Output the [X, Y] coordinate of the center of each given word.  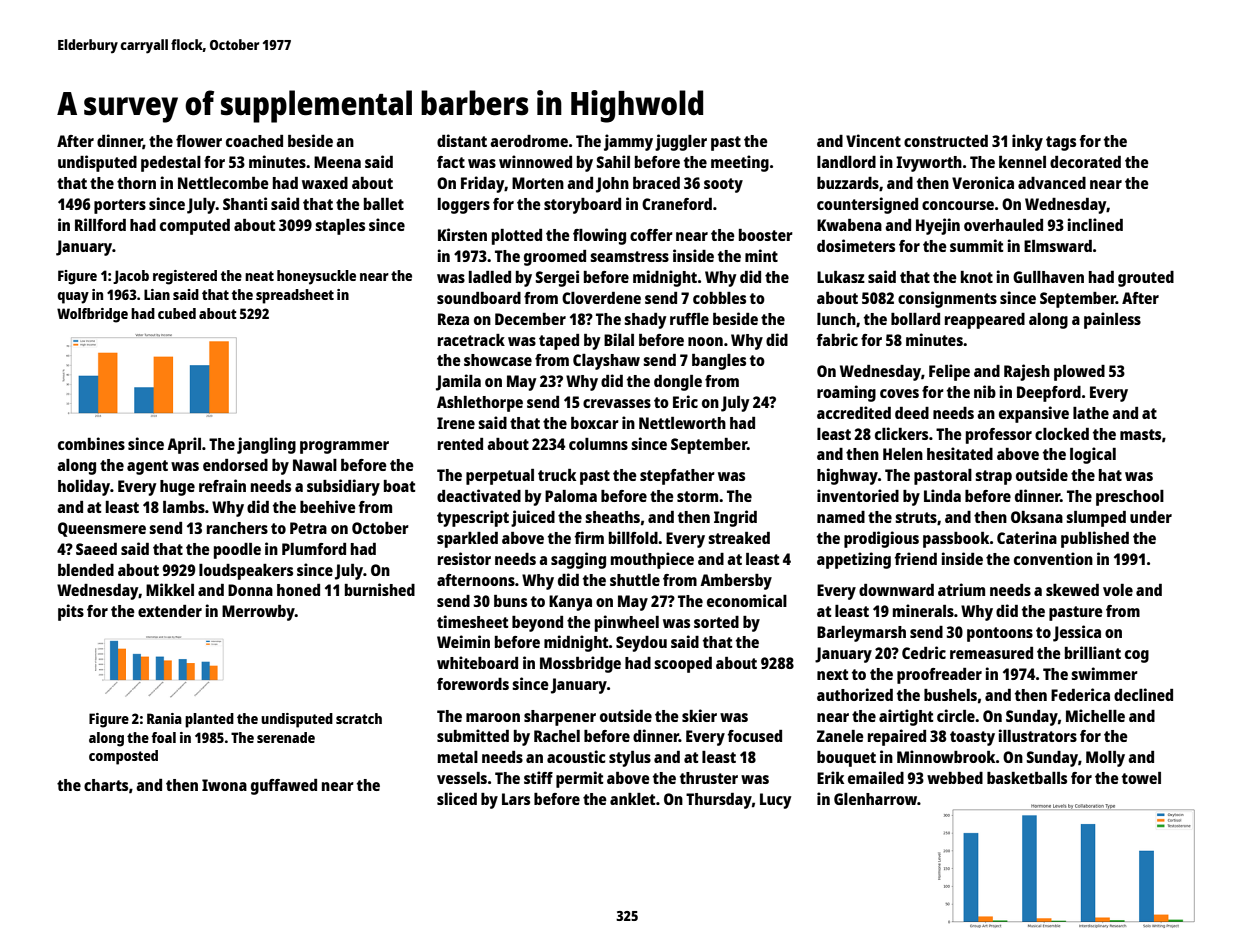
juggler [681, 142]
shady [645, 321]
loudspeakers [246, 572]
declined [1143, 694]
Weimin [463, 641]
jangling [266, 445]
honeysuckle [316, 277]
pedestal [171, 164]
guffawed [284, 787]
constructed [946, 141]
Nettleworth [682, 423]
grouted [1146, 279]
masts [1140, 434]
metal [458, 757]
